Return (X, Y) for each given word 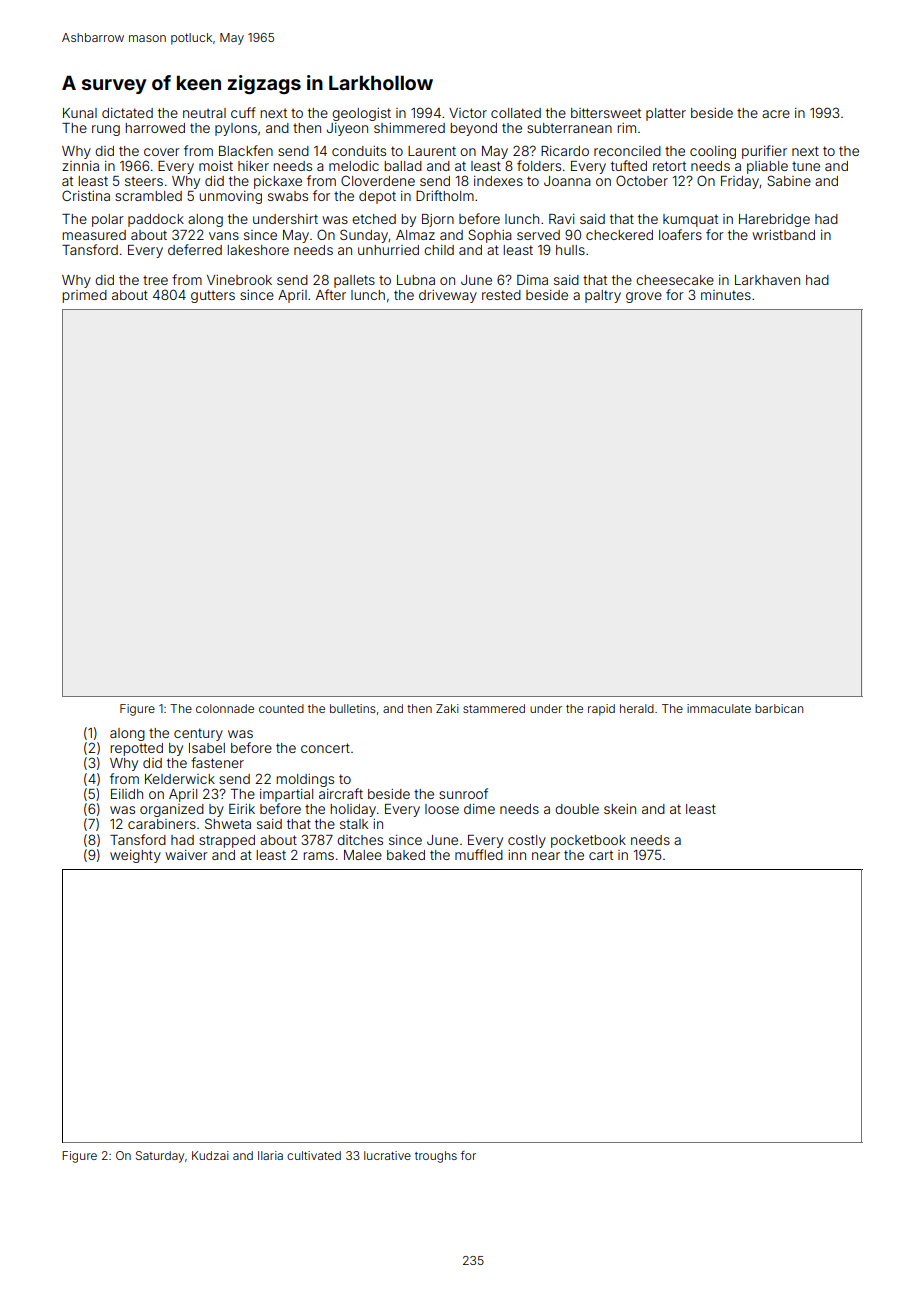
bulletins (353, 708)
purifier (764, 152)
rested (501, 295)
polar (108, 220)
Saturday (160, 1157)
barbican (779, 708)
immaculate (719, 708)
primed (84, 296)
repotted (136, 749)
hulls (570, 250)
